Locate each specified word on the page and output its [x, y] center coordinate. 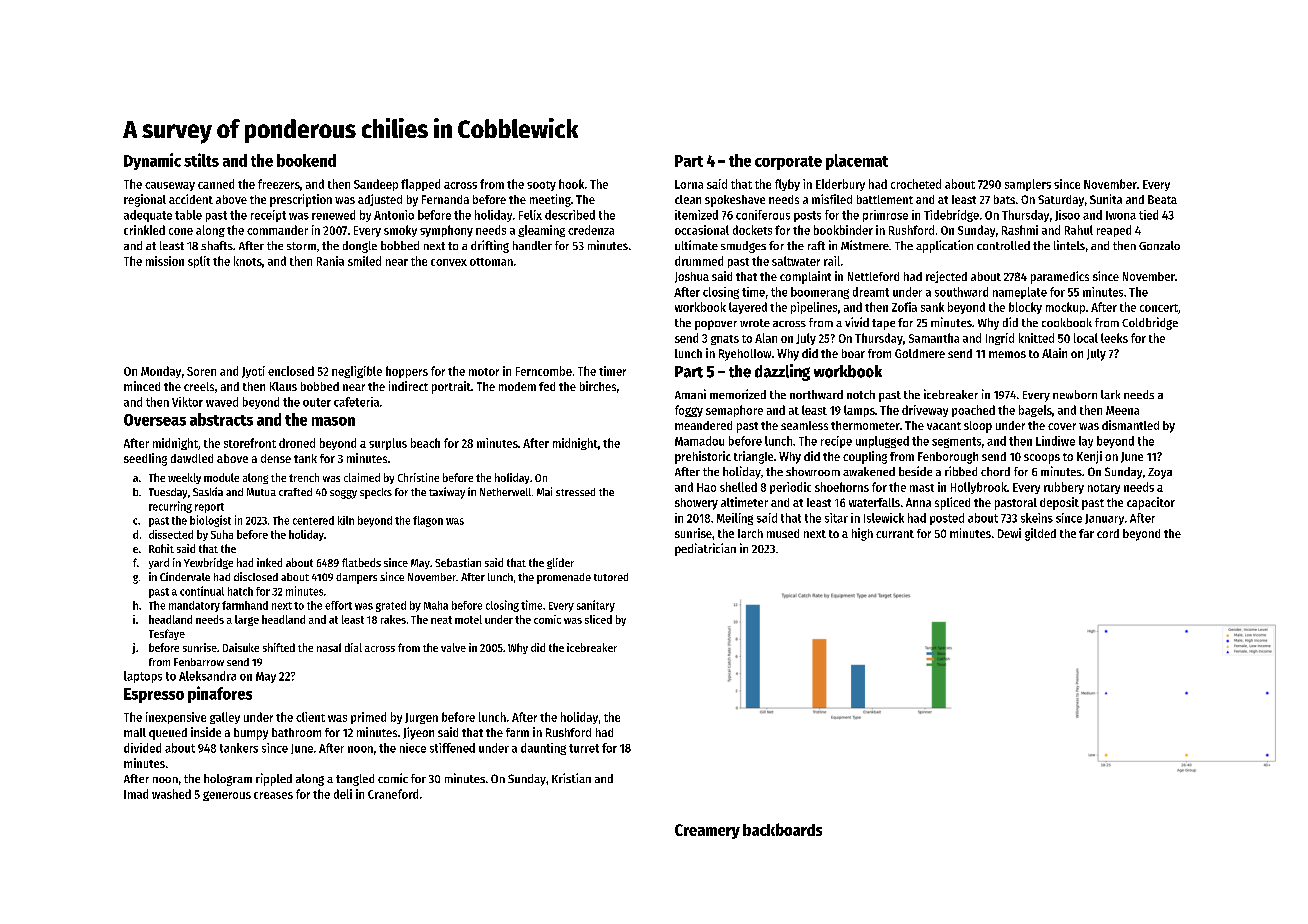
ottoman [491, 262]
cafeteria [356, 402]
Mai [544, 491]
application [944, 246]
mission [165, 261]
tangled [355, 780]
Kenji [1089, 457]
